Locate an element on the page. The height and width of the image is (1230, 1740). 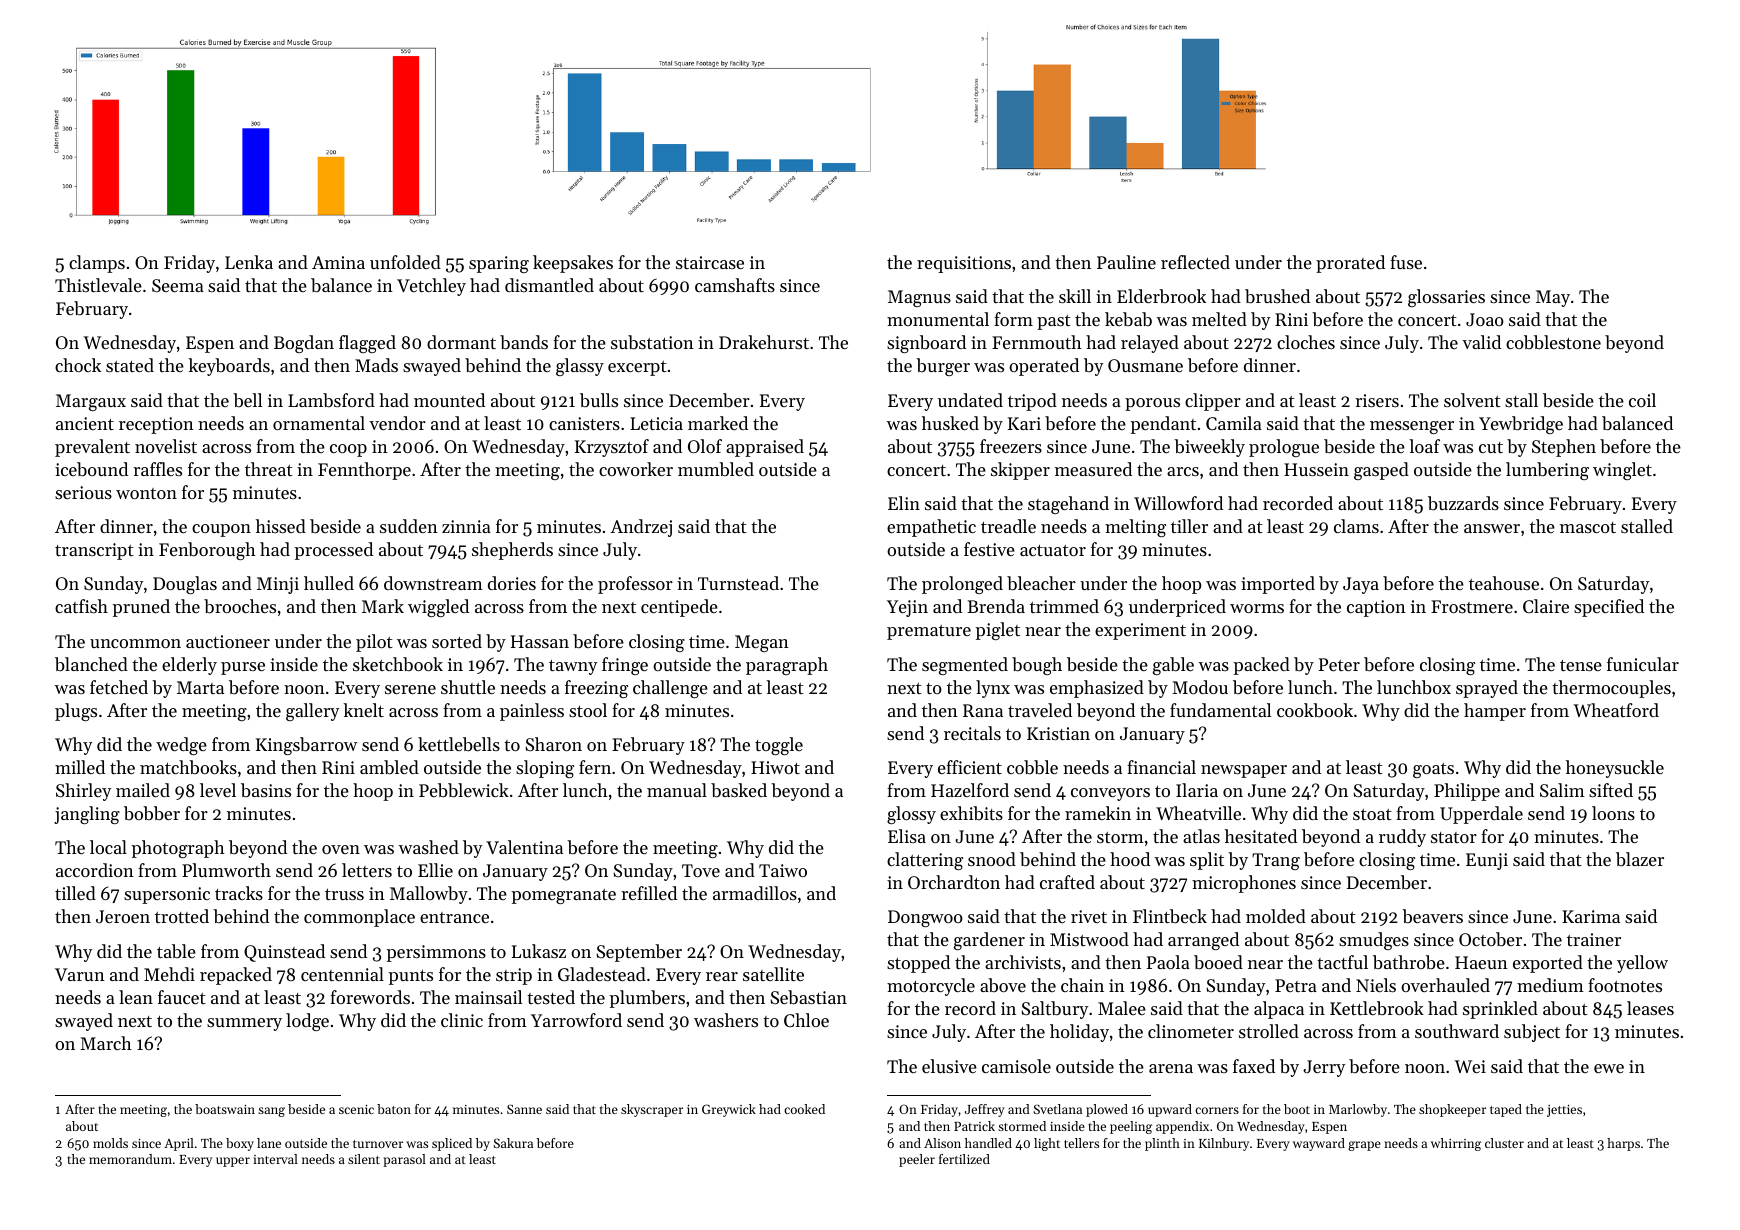
staircase is located at coordinates (710, 262).
